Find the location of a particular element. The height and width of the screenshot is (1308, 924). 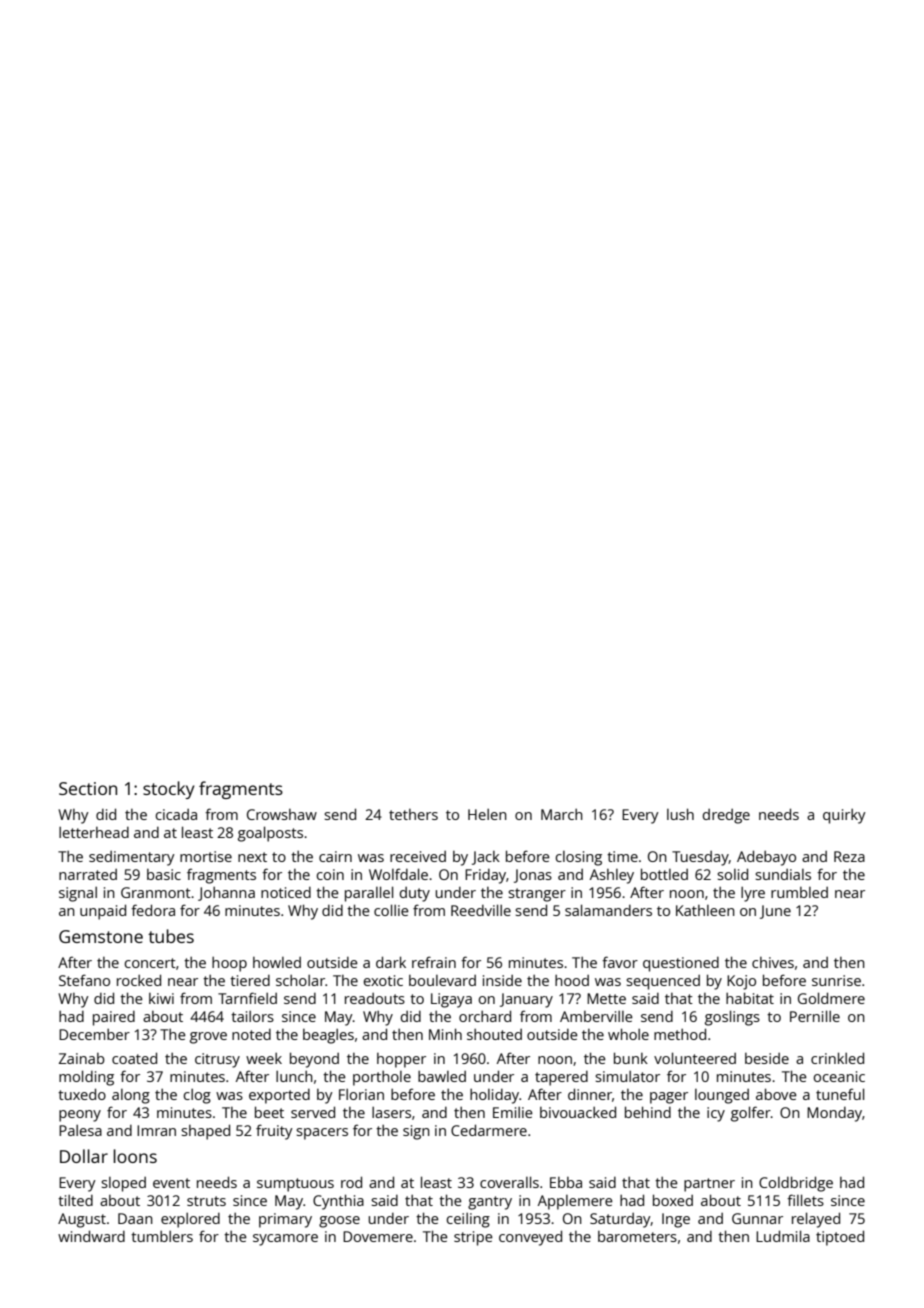

sedimentary is located at coordinates (132, 858).
